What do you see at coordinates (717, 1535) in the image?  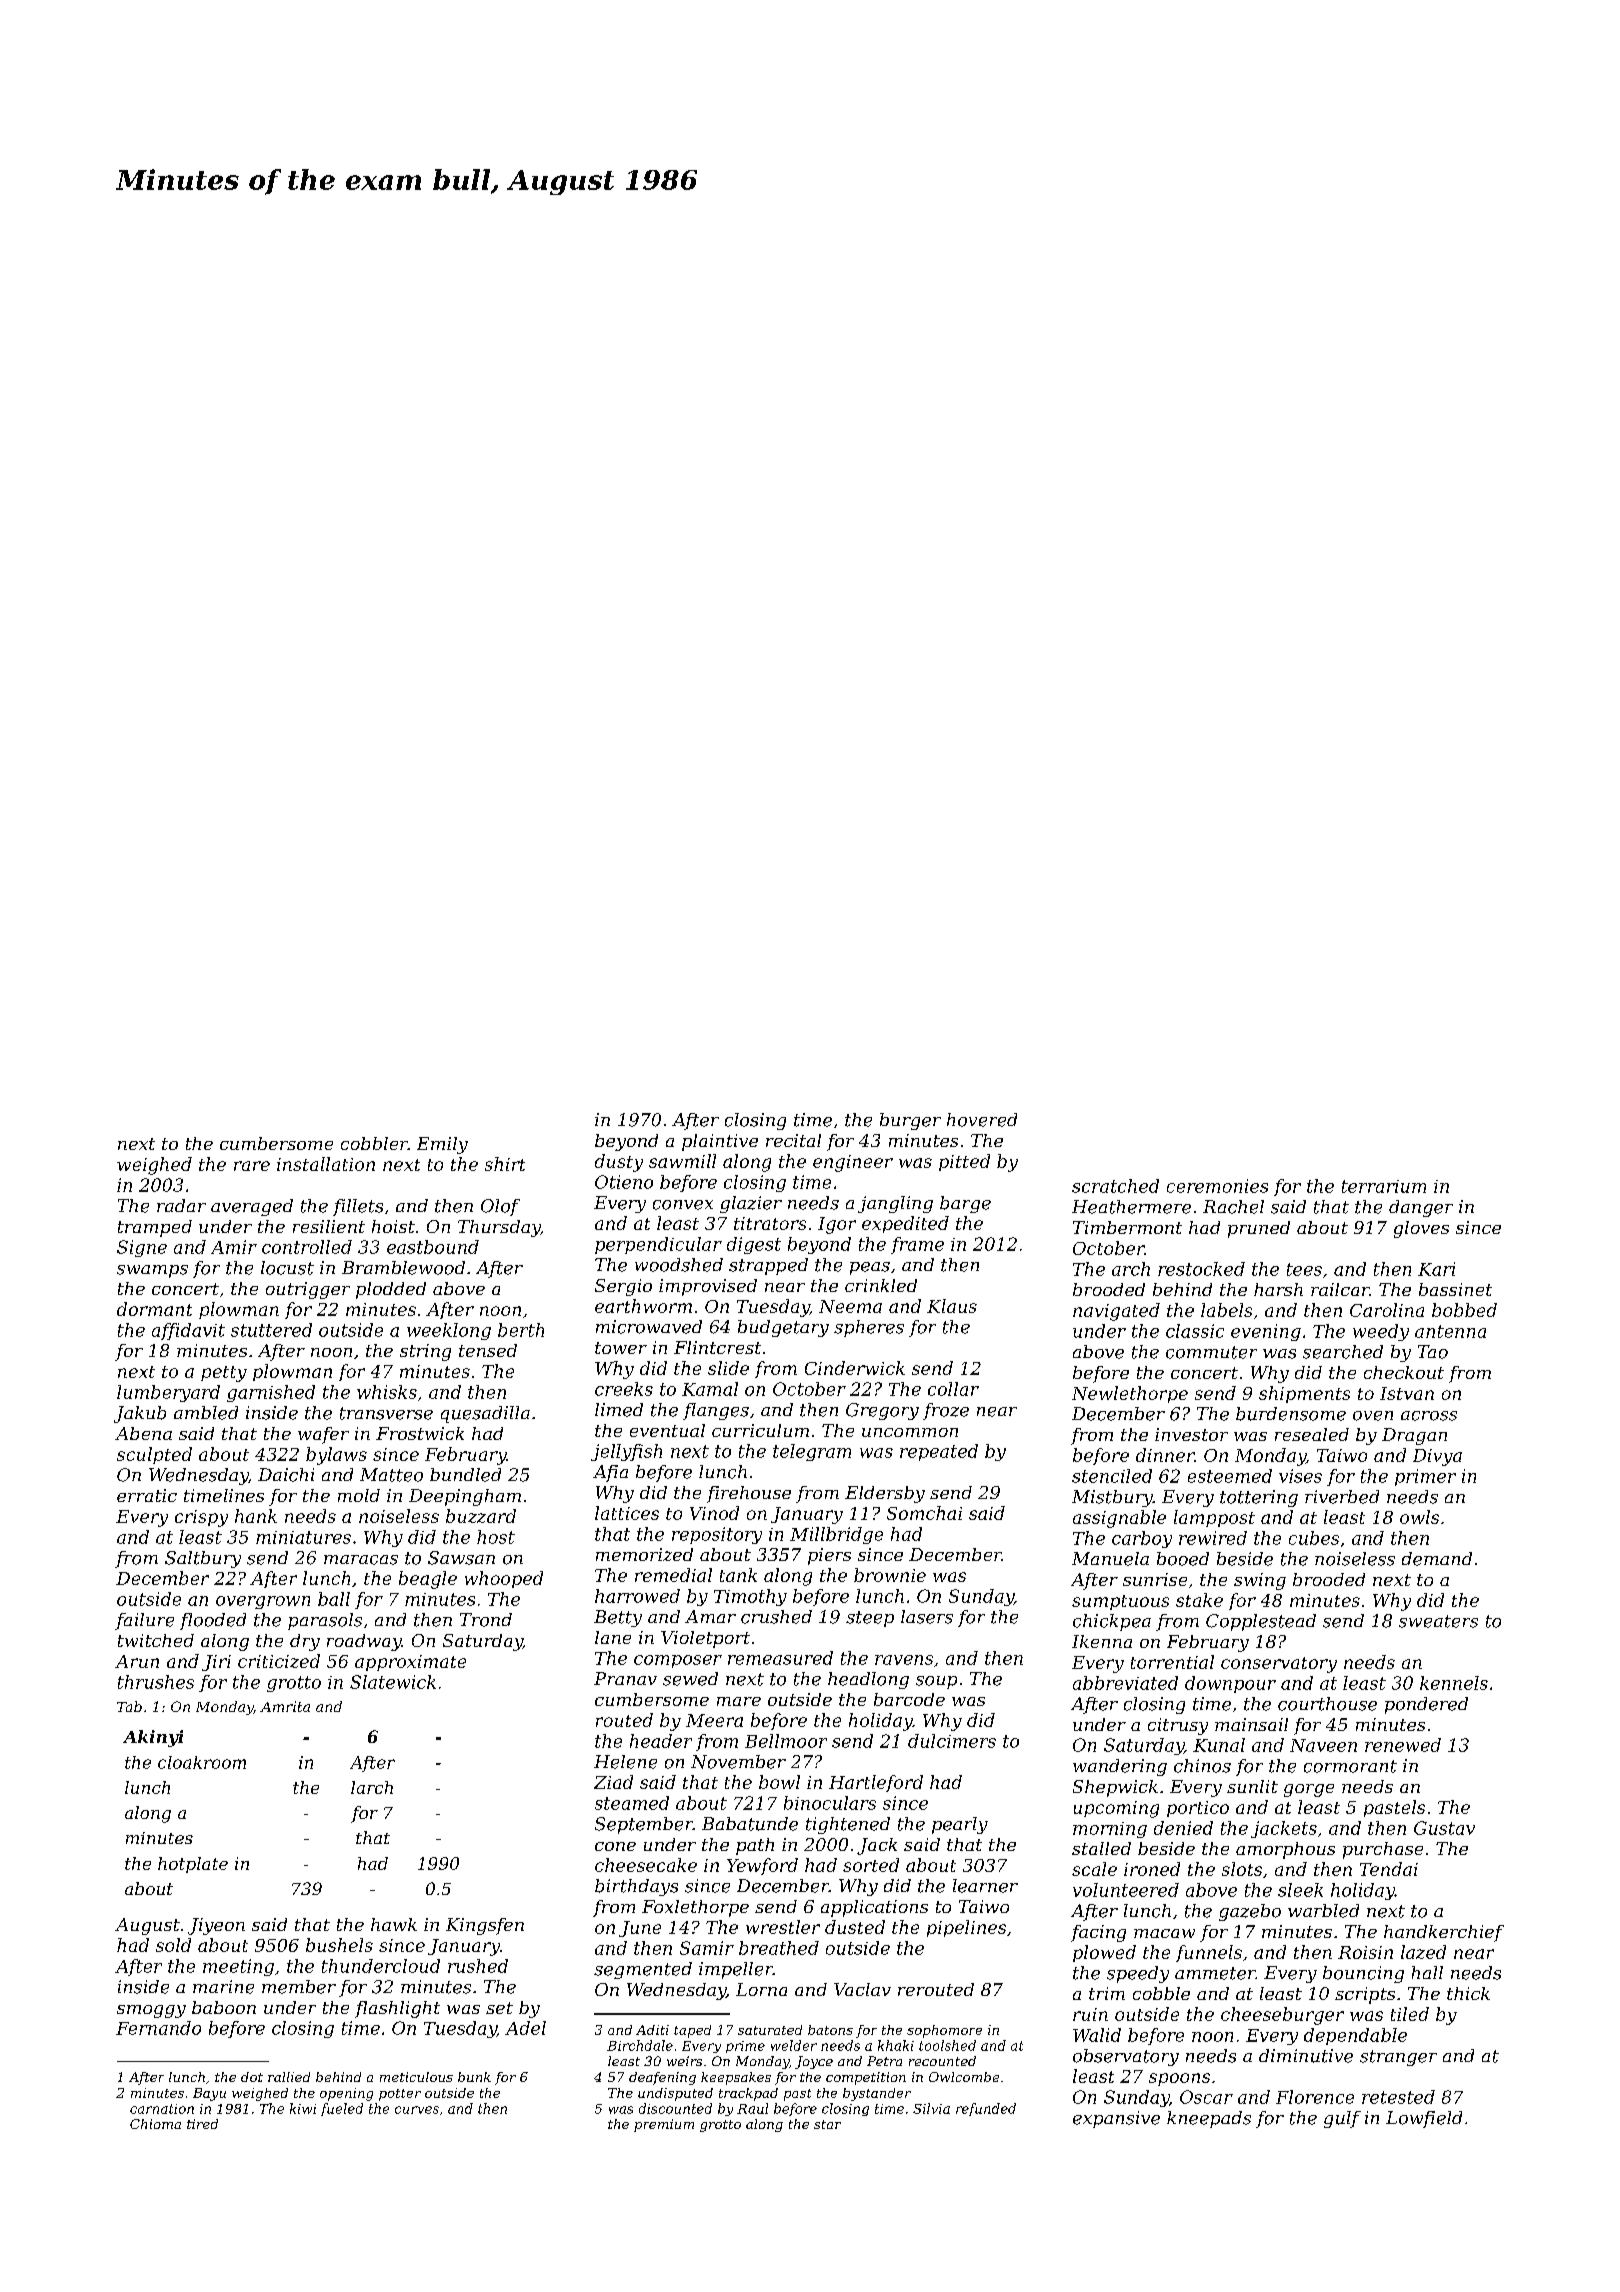 I see `repository` at bounding box center [717, 1535].
